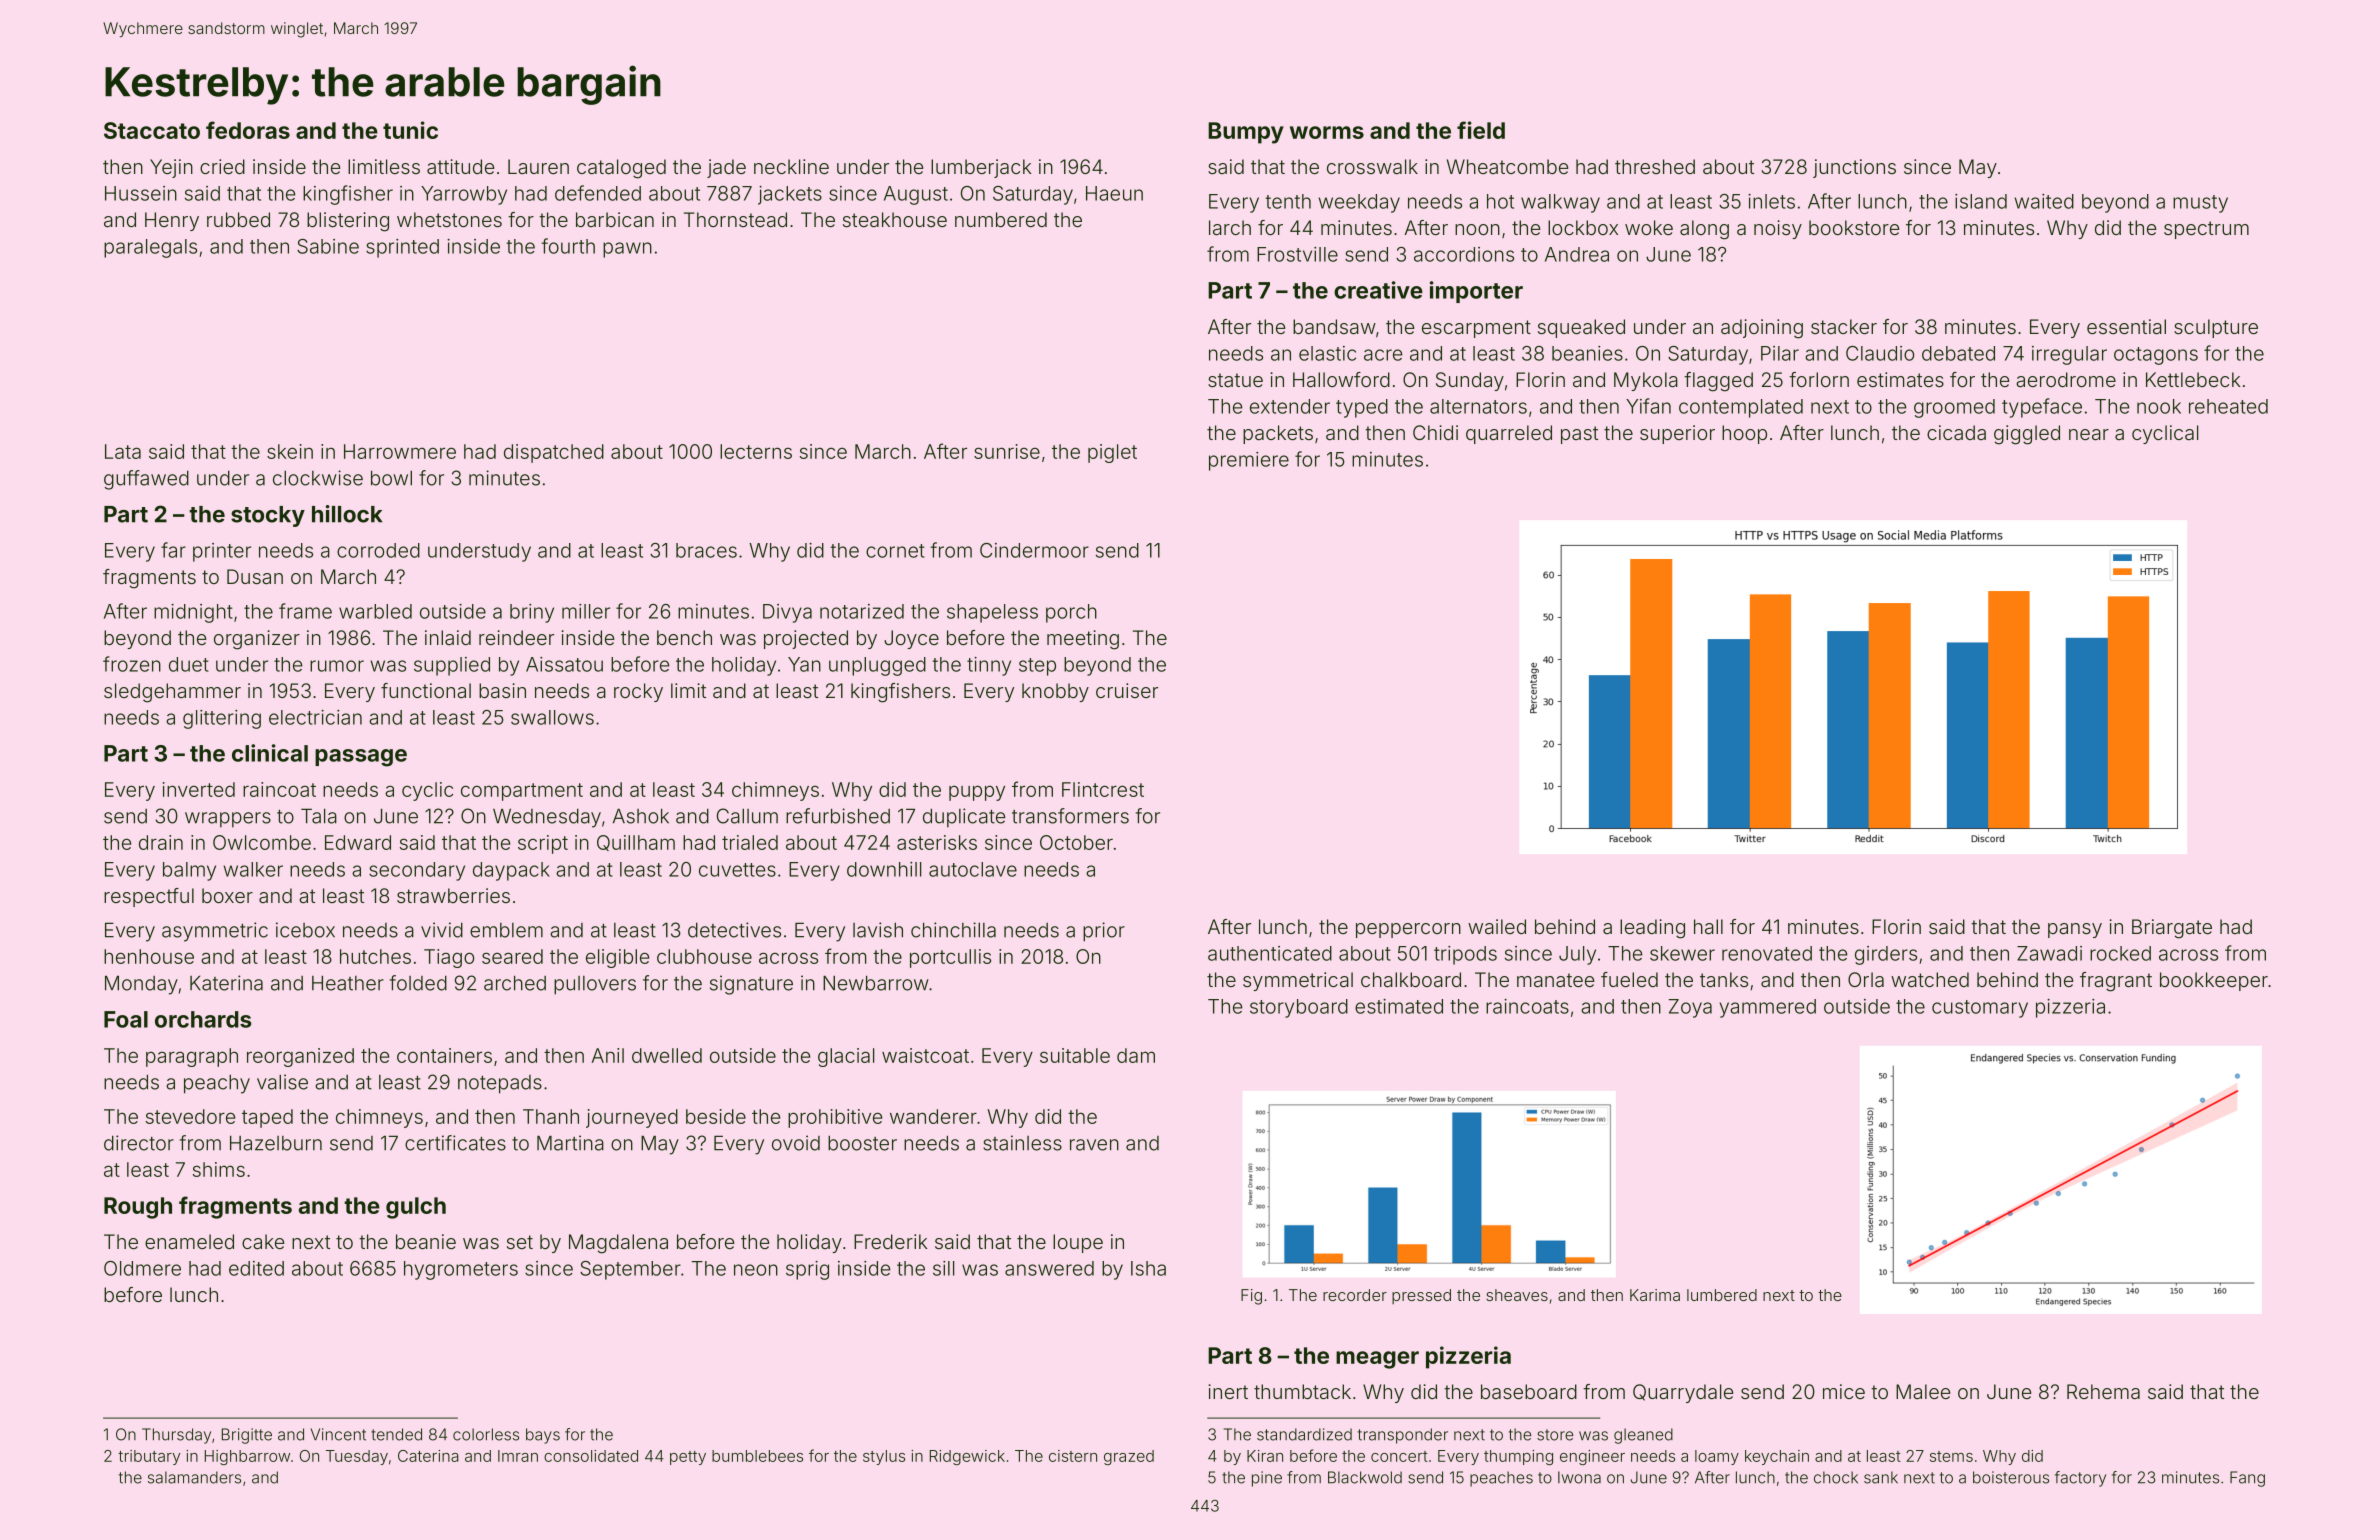 The image size is (2380, 1540). Describe the element at coordinates (1956, 432) in the image. I see `cicada` at that location.
